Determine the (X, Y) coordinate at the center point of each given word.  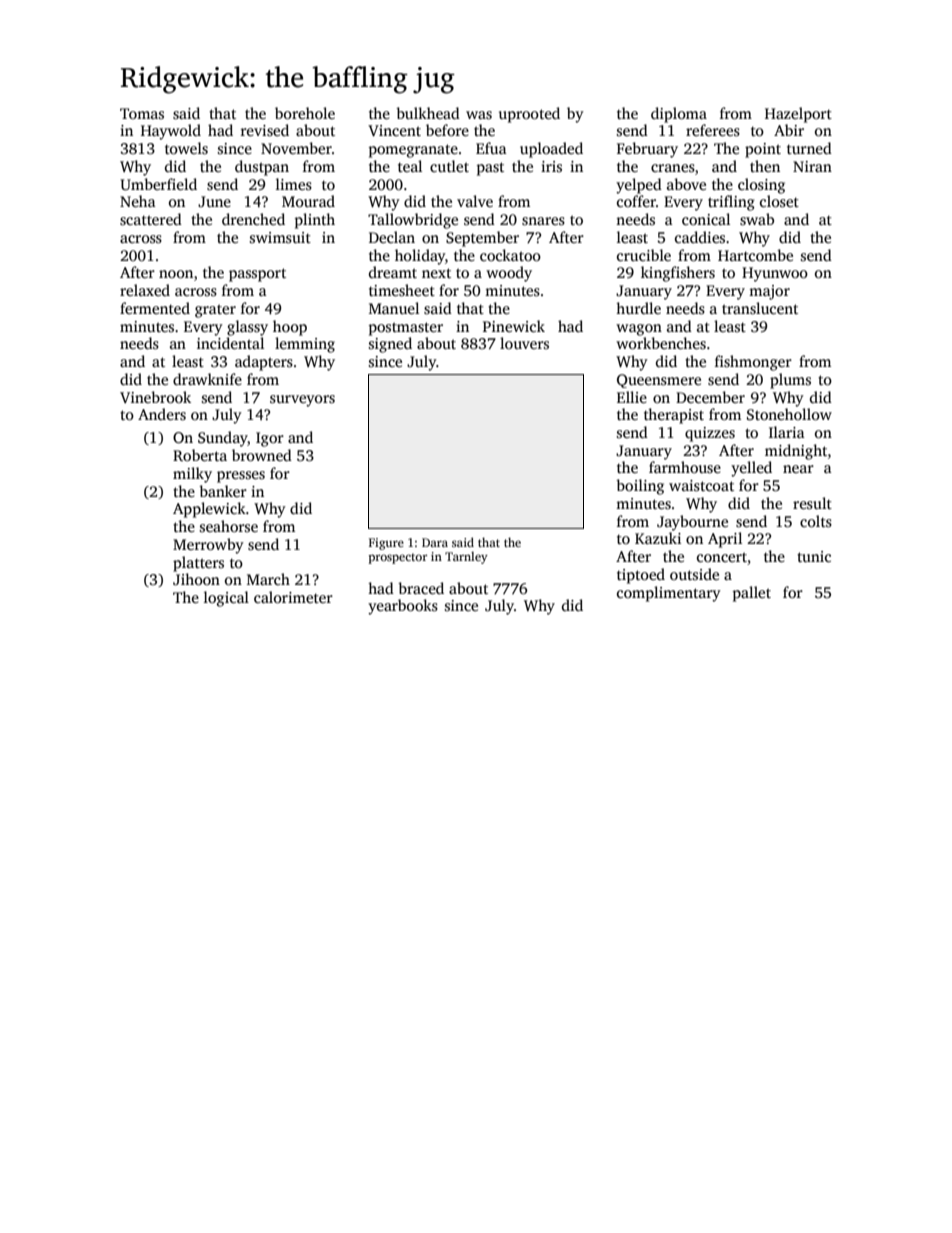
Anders (162, 414)
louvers (524, 343)
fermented (155, 308)
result (812, 503)
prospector (397, 558)
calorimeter (293, 597)
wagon (639, 330)
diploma (679, 115)
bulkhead (428, 113)
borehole (305, 113)
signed (390, 345)
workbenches (661, 343)
